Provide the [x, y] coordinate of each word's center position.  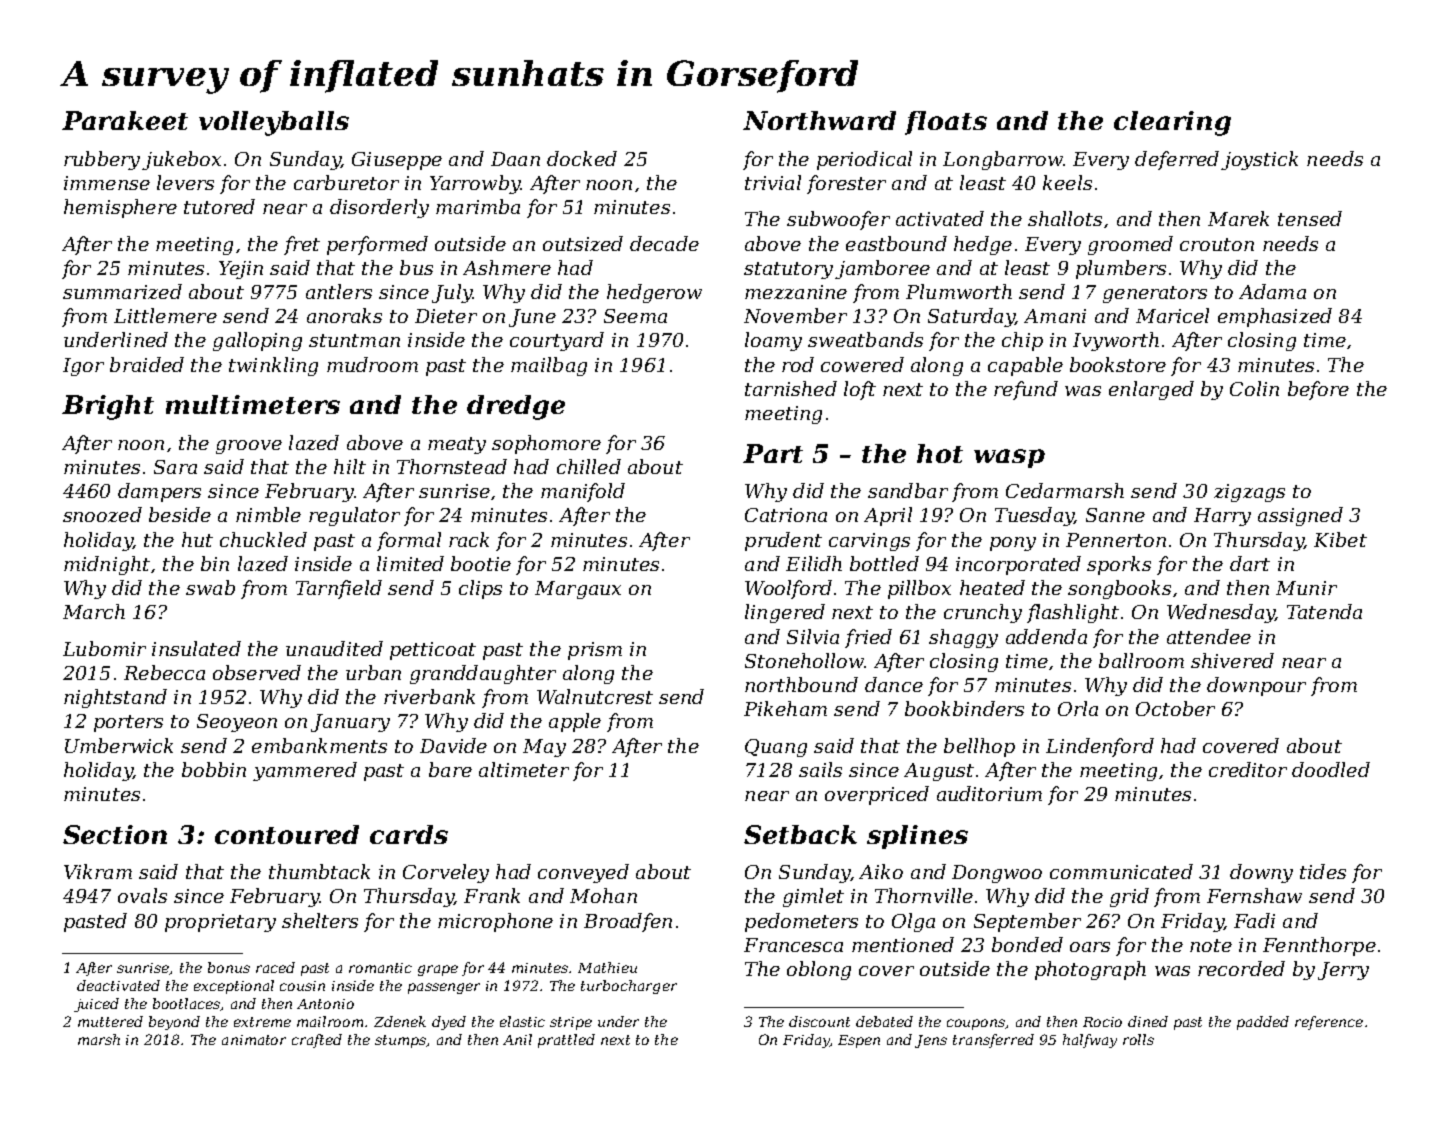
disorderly [379, 208]
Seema [635, 316]
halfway [1090, 1041]
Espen [859, 1041]
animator [254, 1040]
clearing [1172, 123]
